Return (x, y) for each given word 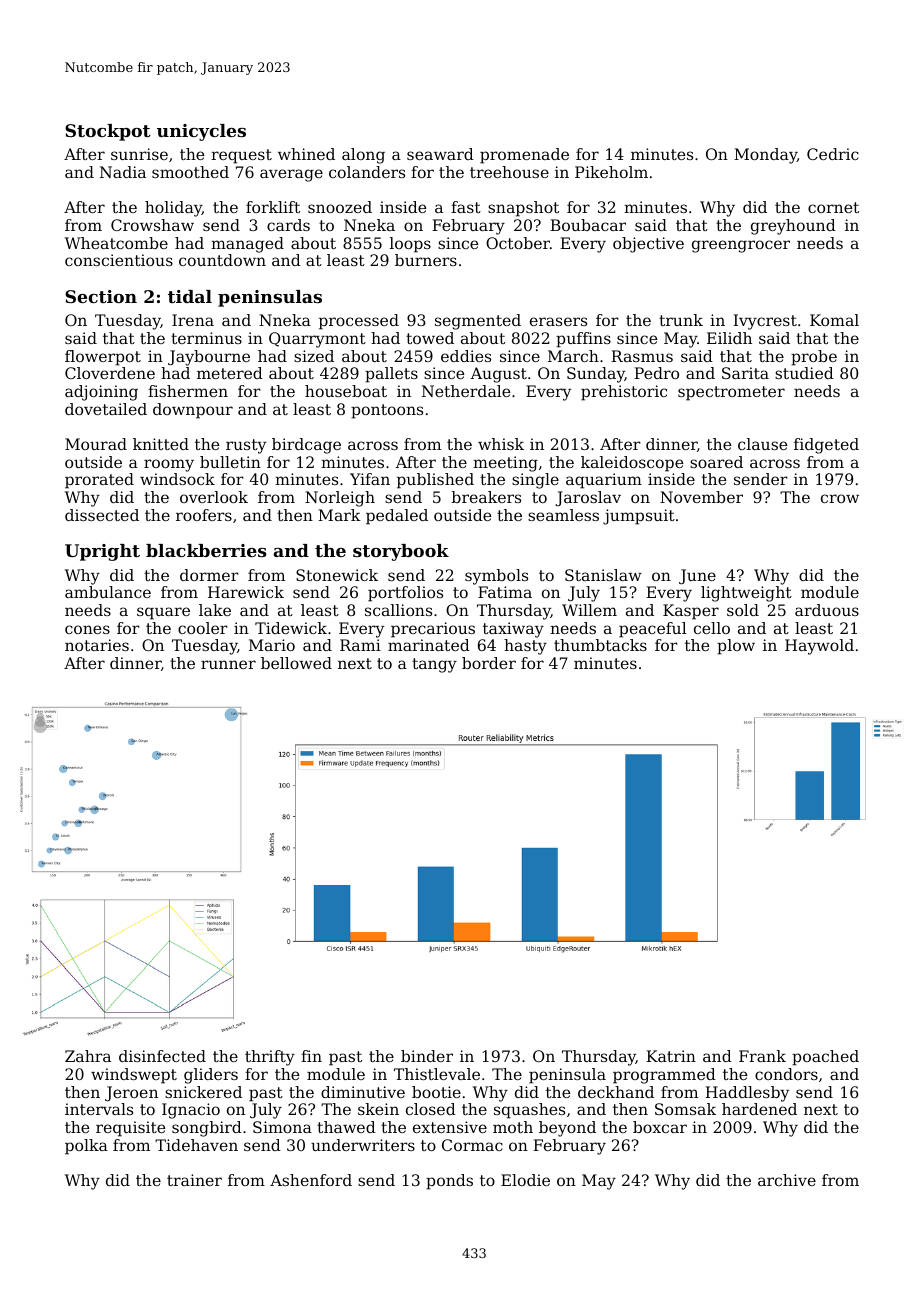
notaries (97, 645)
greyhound (793, 227)
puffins (583, 340)
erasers (558, 321)
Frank (762, 1056)
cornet (833, 207)
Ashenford (311, 1180)
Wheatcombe (116, 243)
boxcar (660, 1127)
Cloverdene (110, 373)
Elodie (525, 1180)
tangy (434, 665)
